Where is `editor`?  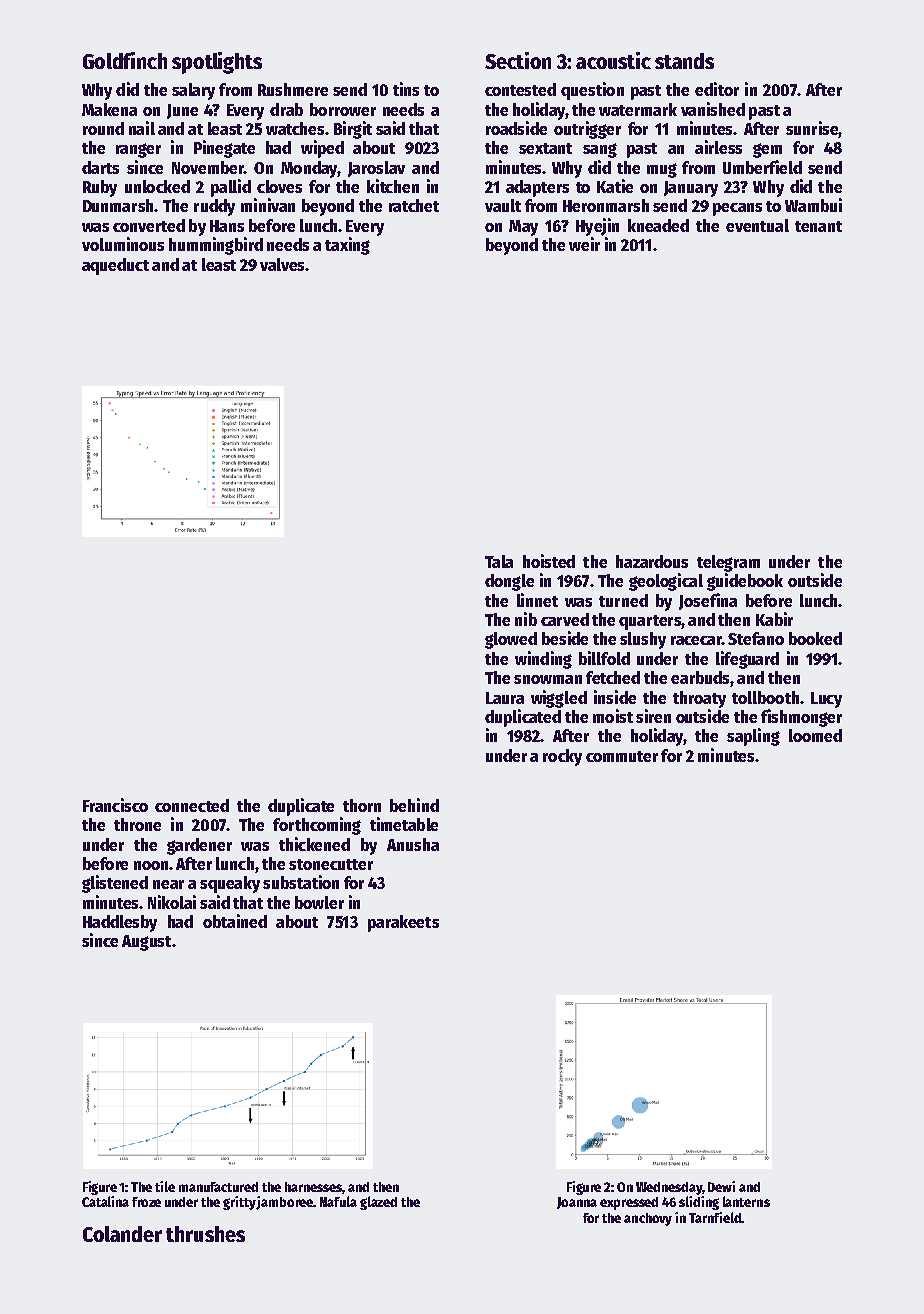
editor is located at coordinates (717, 89).
